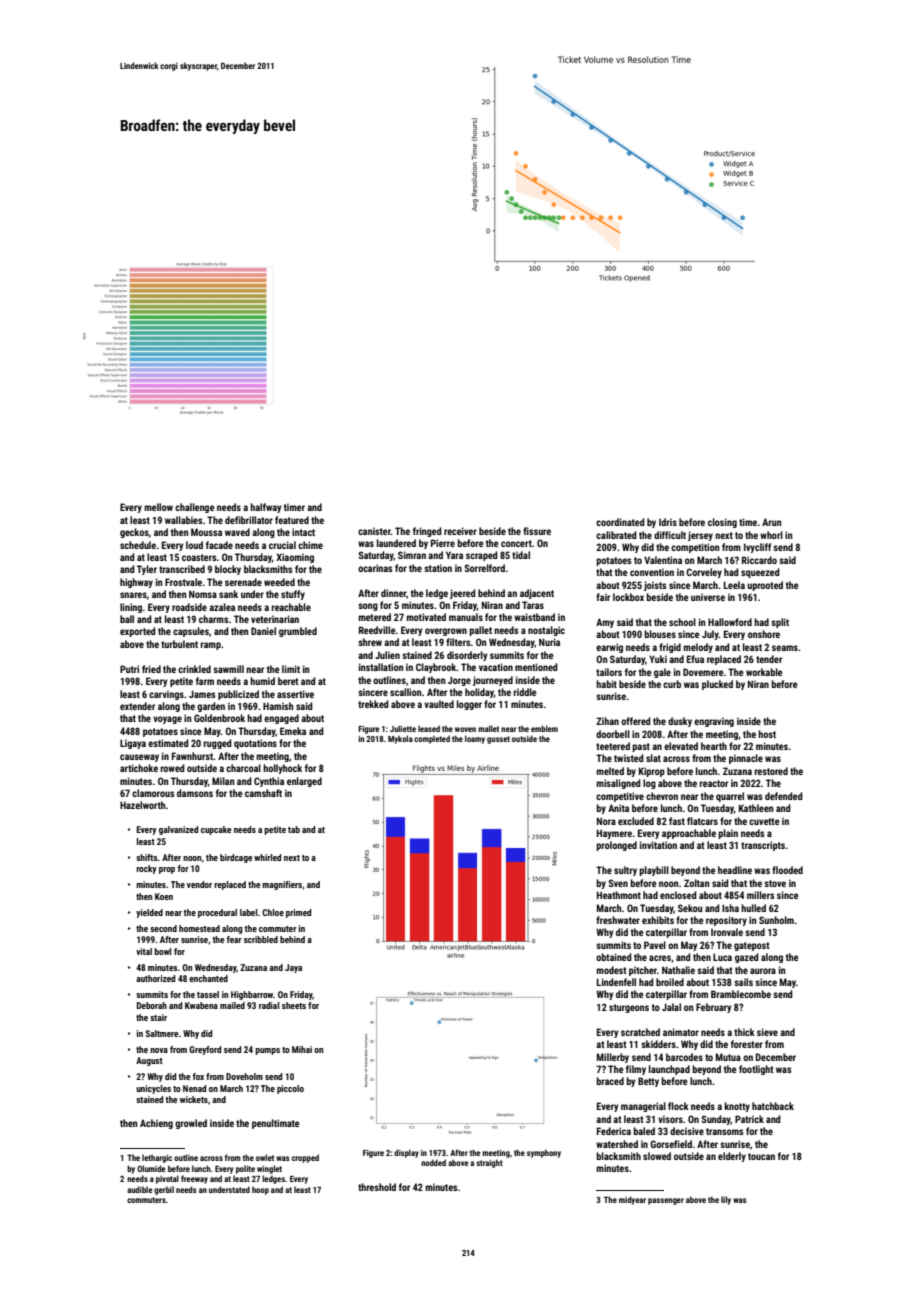  I want to click on defended, so click(784, 796).
